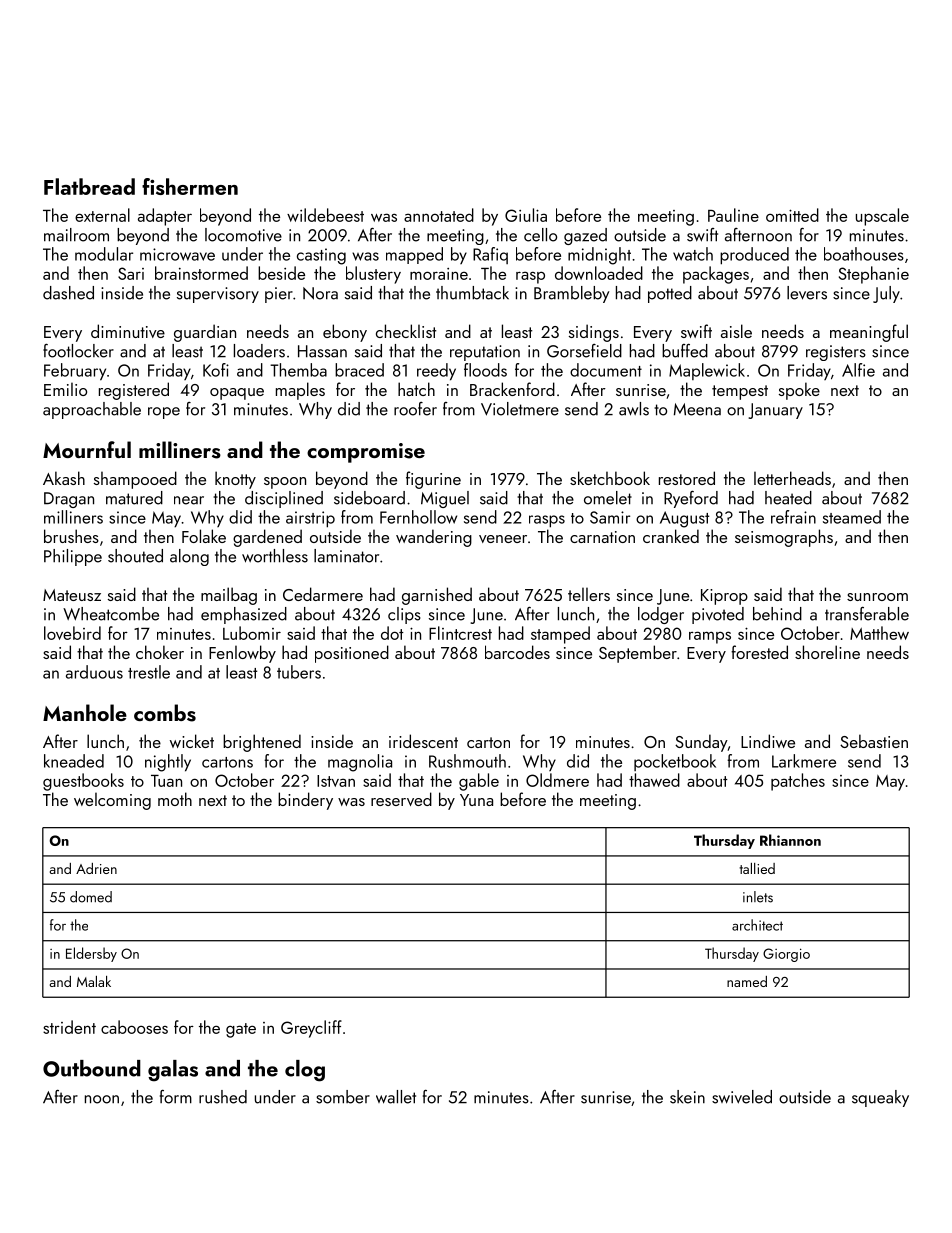  I want to click on Outbound, so click(92, 1068).
